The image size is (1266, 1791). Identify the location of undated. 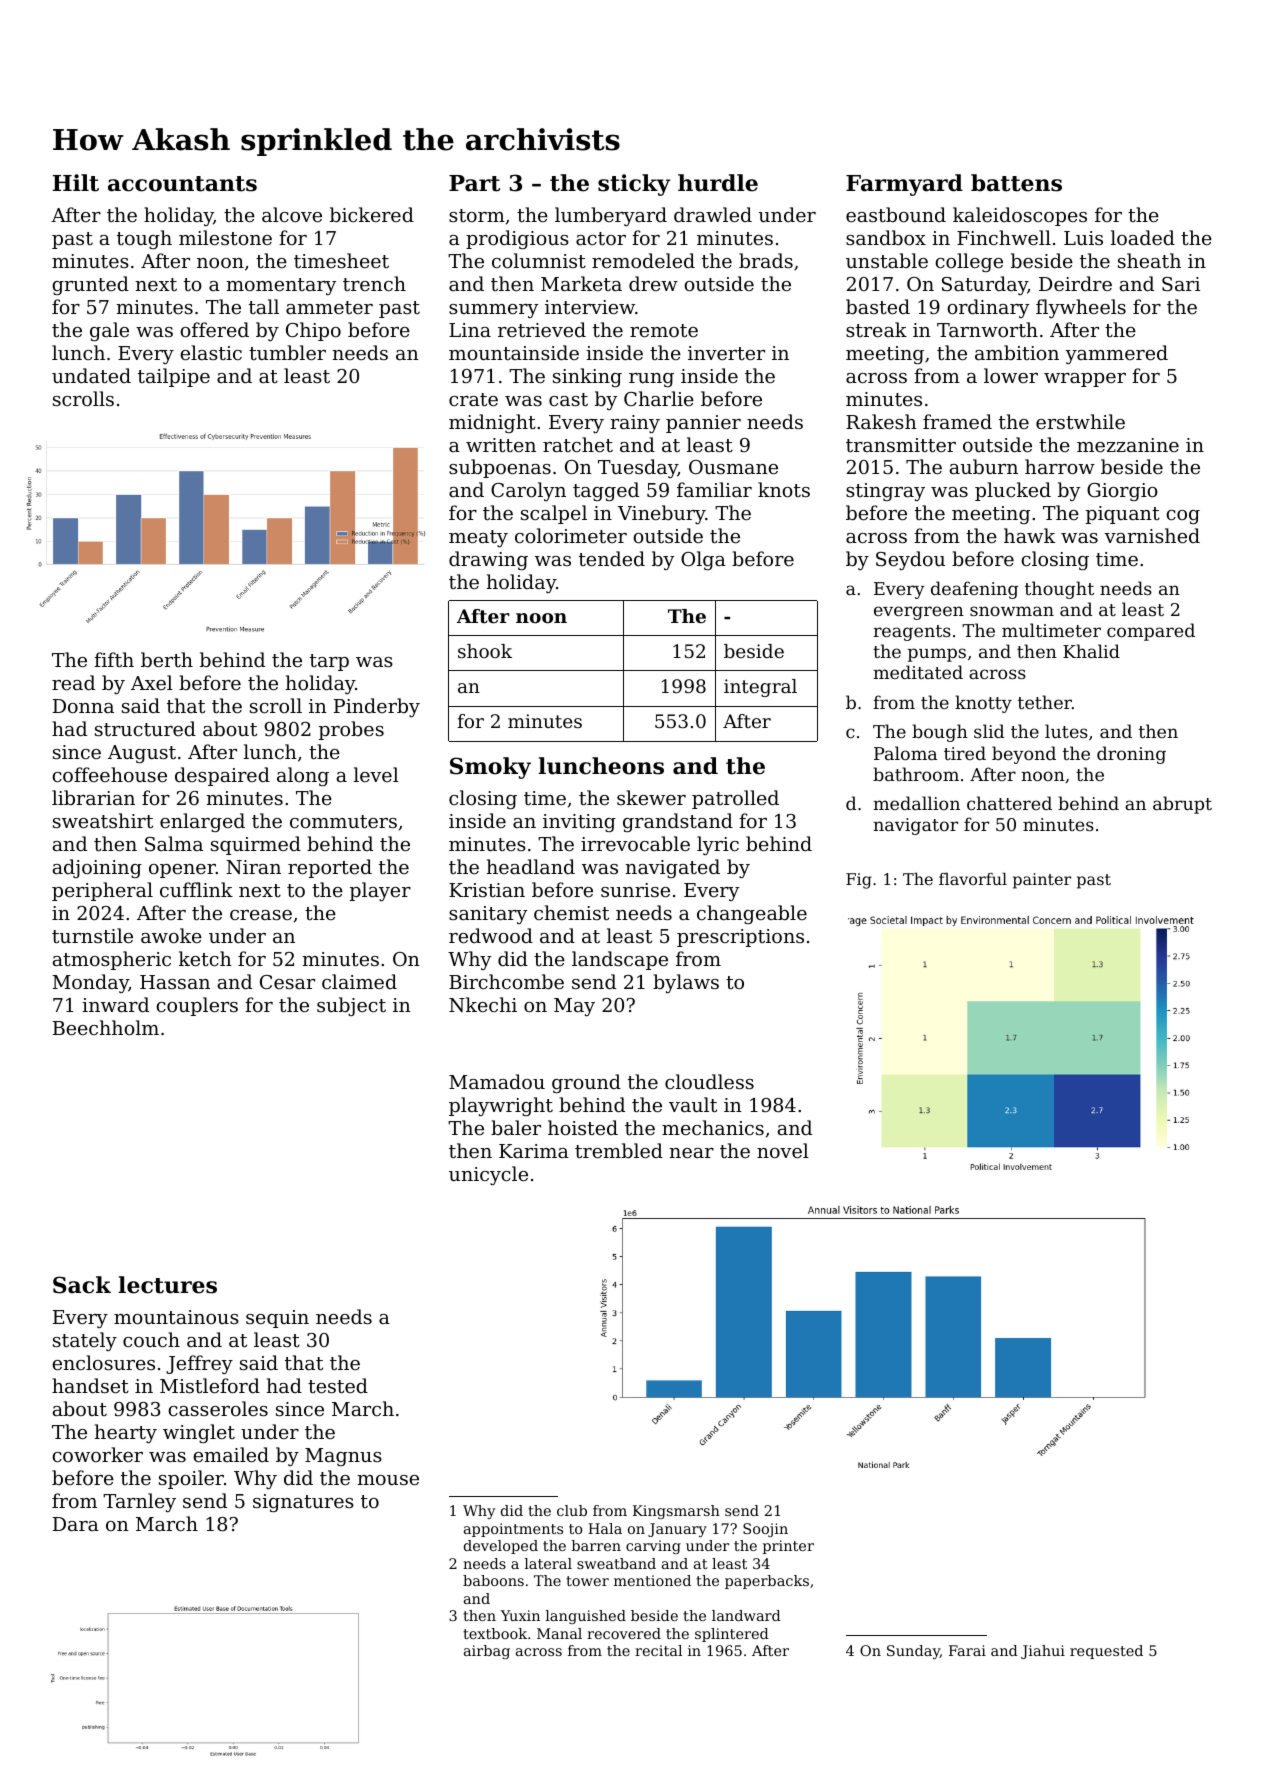
(91, 375).
